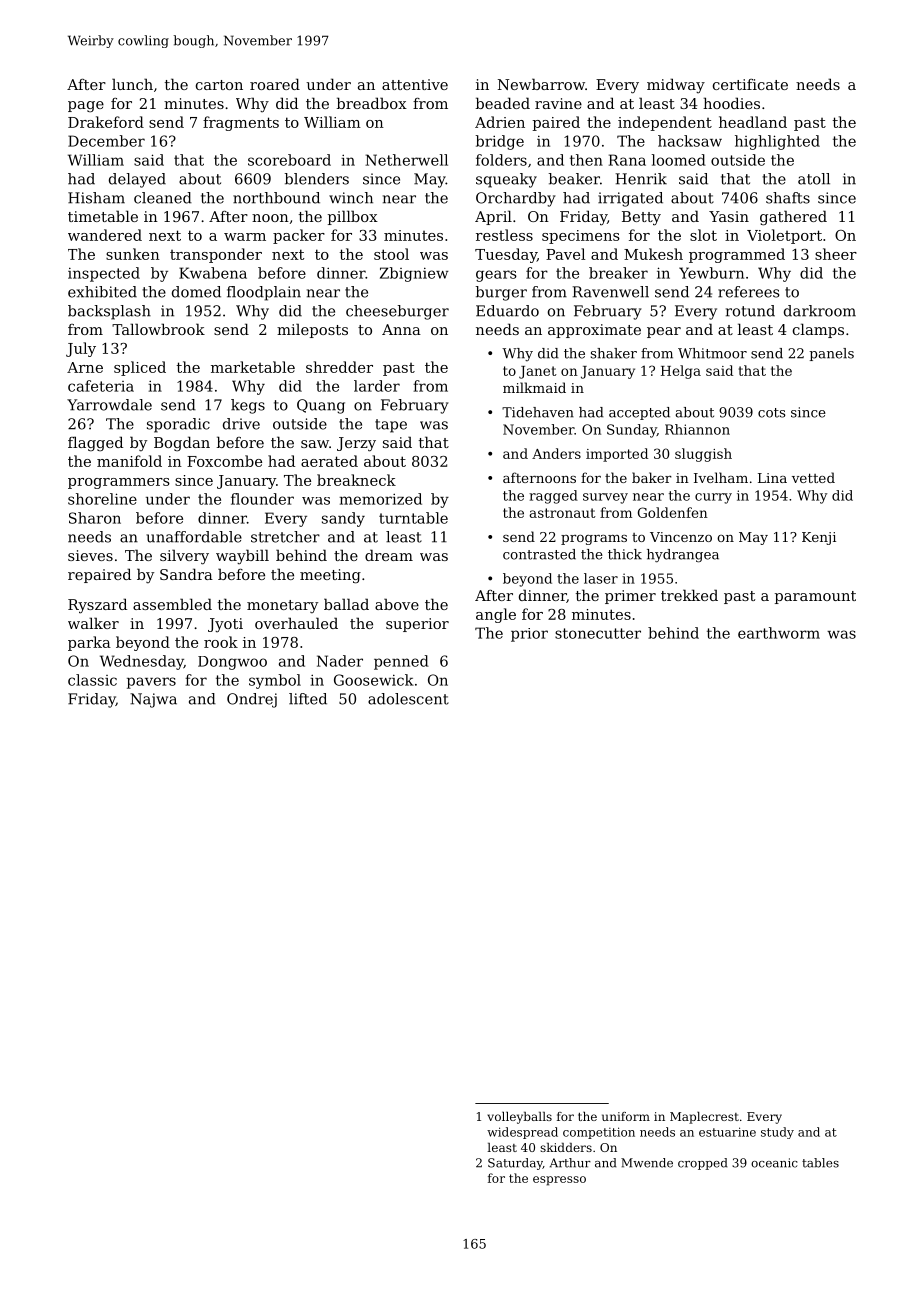 Image resolution: width=924 pixels, height=1314 pixels. Describe the element at coordinates (86, 107) in the document. I see `page` at that location.
